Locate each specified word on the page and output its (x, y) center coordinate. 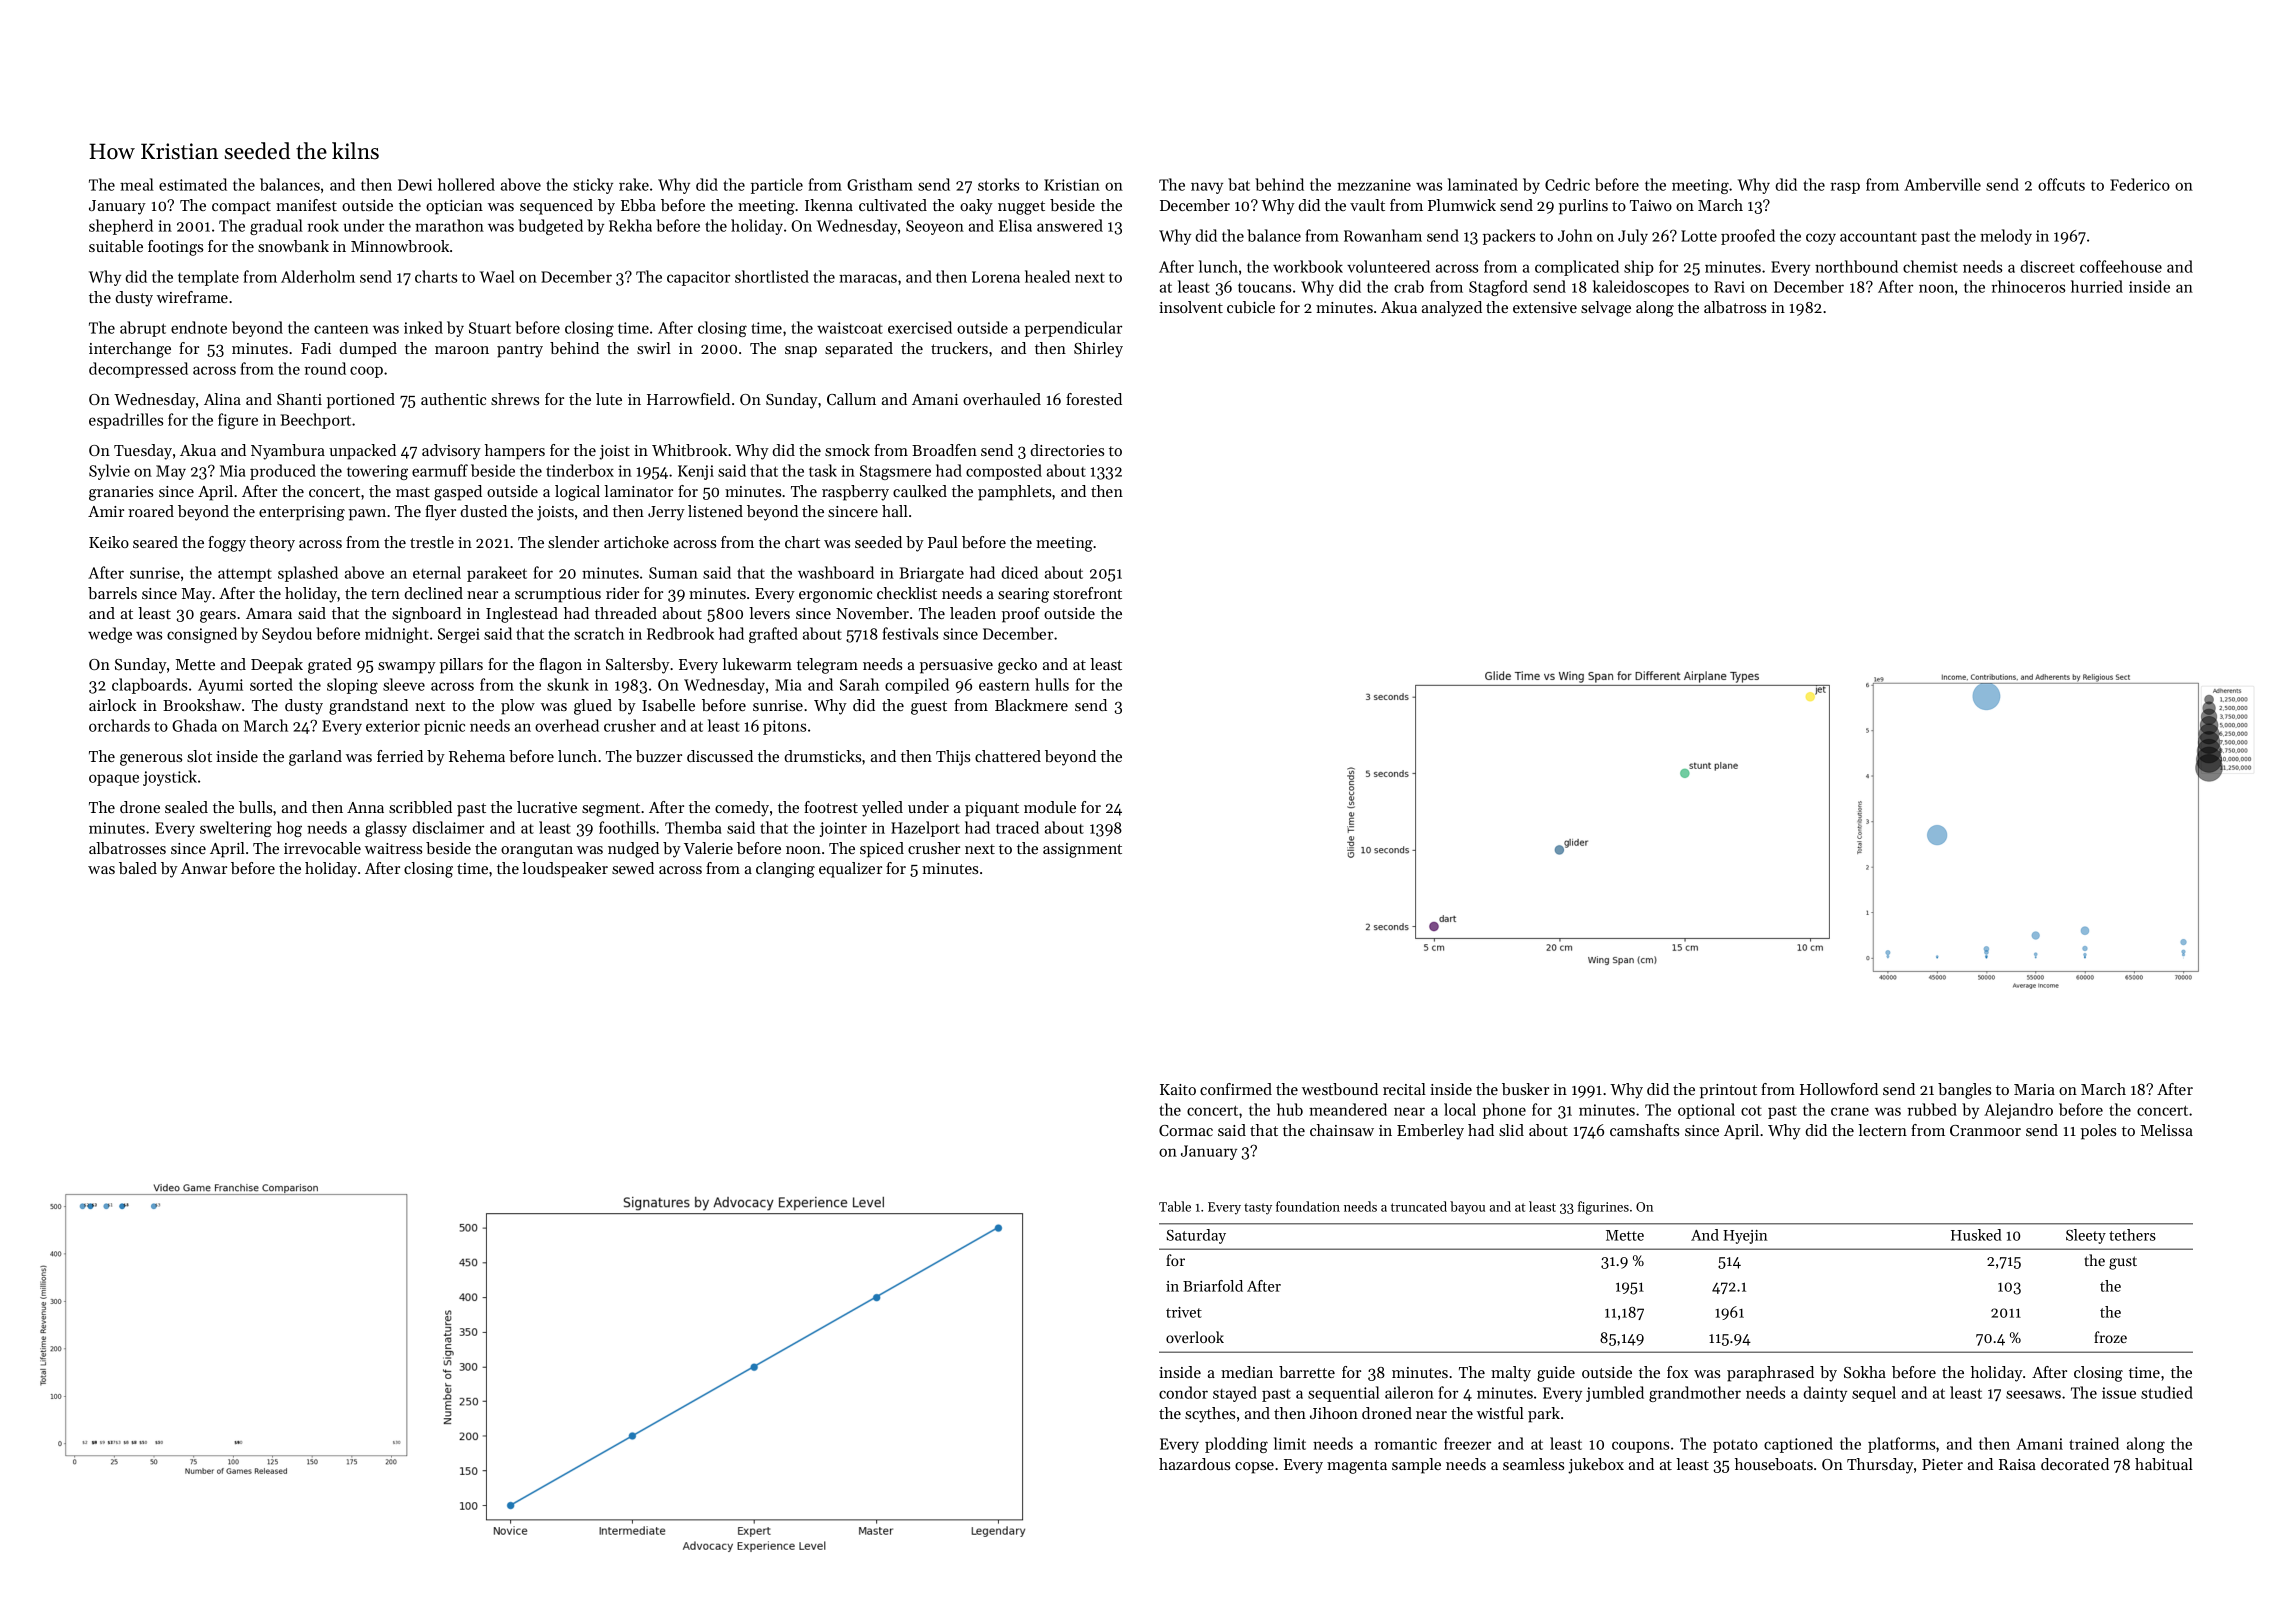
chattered (1008, 756)
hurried (2097, 286)
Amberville (1942, 184)
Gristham (880, 184)
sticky (593, 186)
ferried (400, 756)
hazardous (1194, 1464)
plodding (1236, 1445)
